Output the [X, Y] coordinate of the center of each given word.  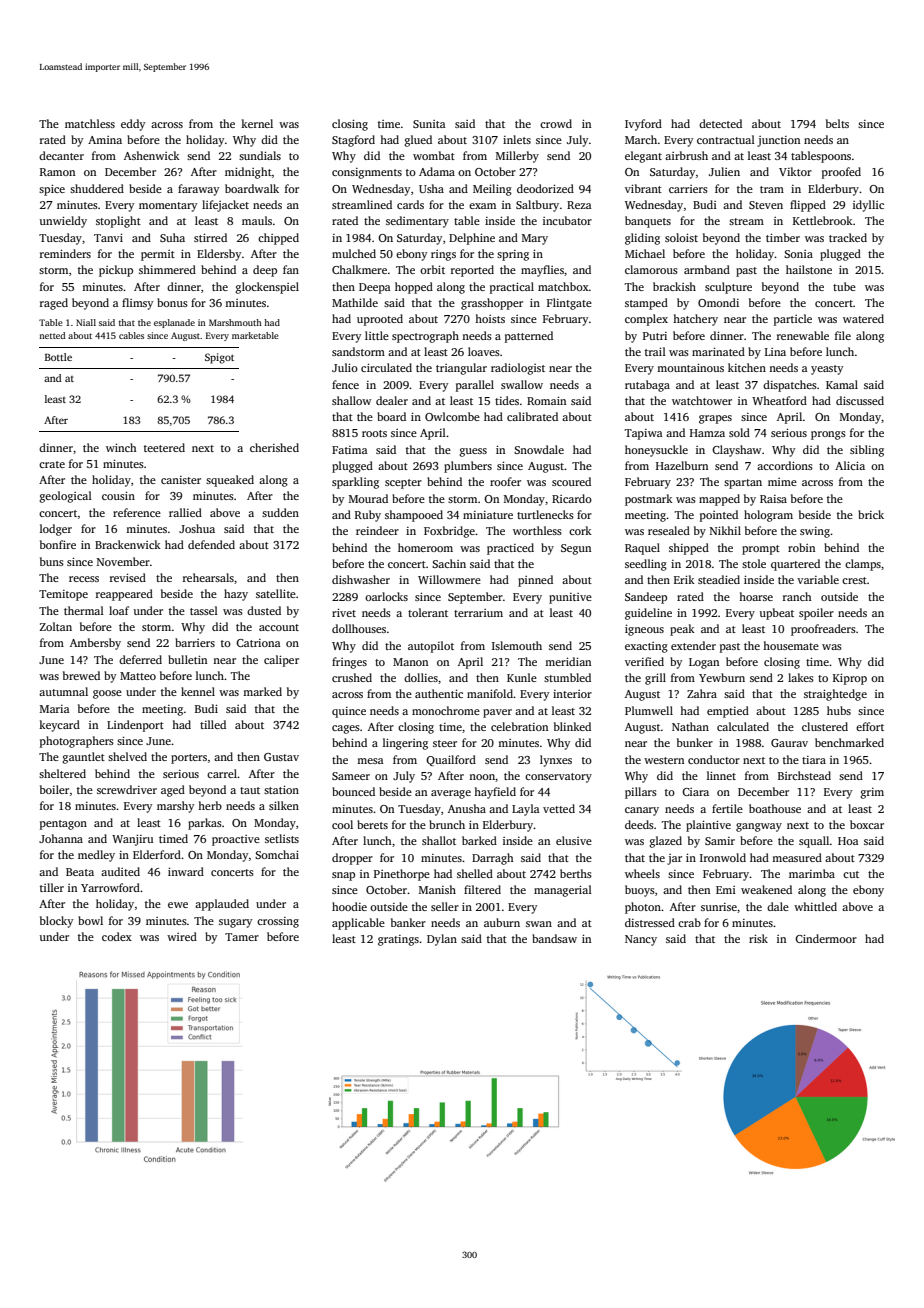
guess [473, 452]
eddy [133, 125]
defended [211, 544]
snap [343, 876]
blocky [56, 922]
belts [837, 123]
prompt [761, 550]
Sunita [429, 124]
